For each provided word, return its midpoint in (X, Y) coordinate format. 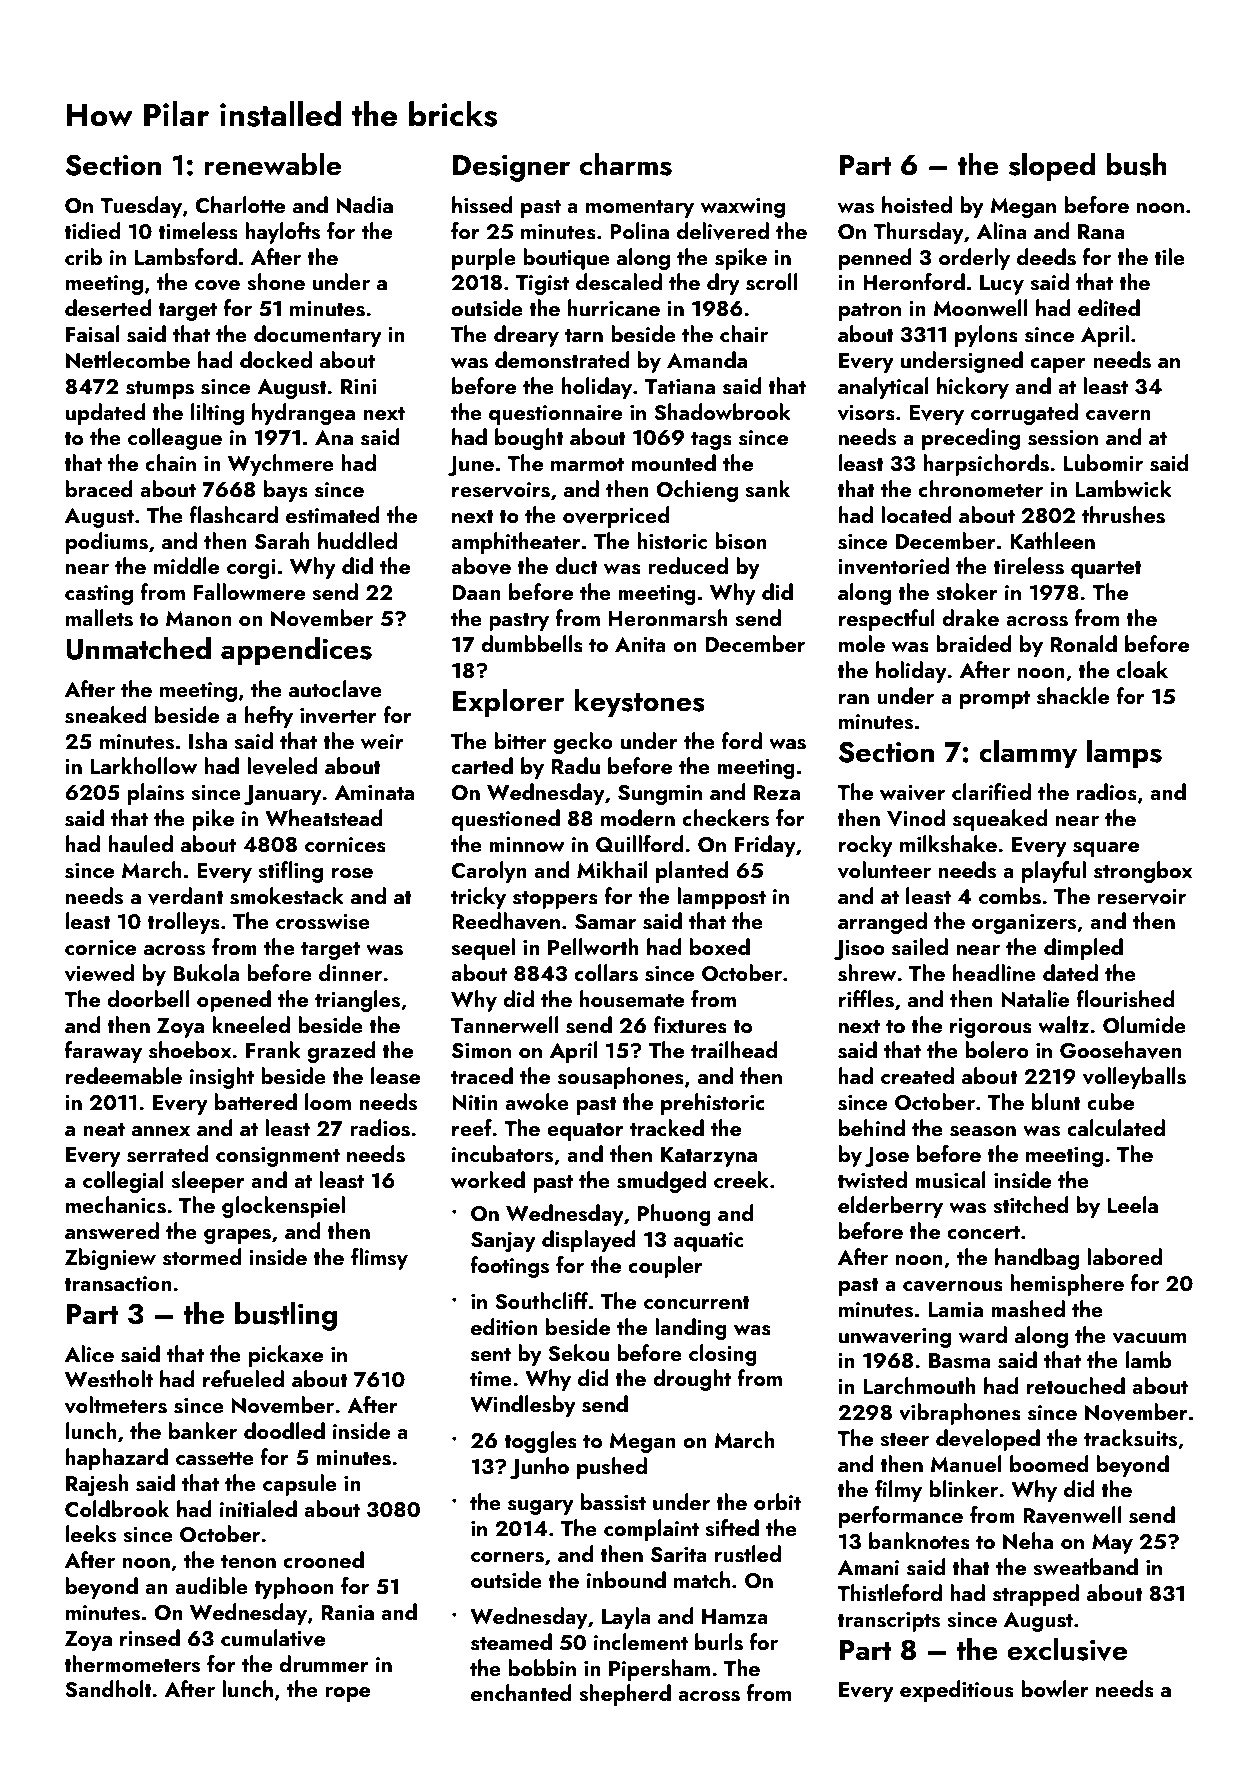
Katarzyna (709, 1157)
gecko (583, 743)
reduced (688, 565)
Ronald (1084, 643)
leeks (91, 1534)
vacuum (1149, 1338)
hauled (141, 843)
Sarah (282, 541)
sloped (1052, 167)
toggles (540, 1442)
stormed (202, 1257)
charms (626, 164)
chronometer (980, 488)
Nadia (365, 205)
